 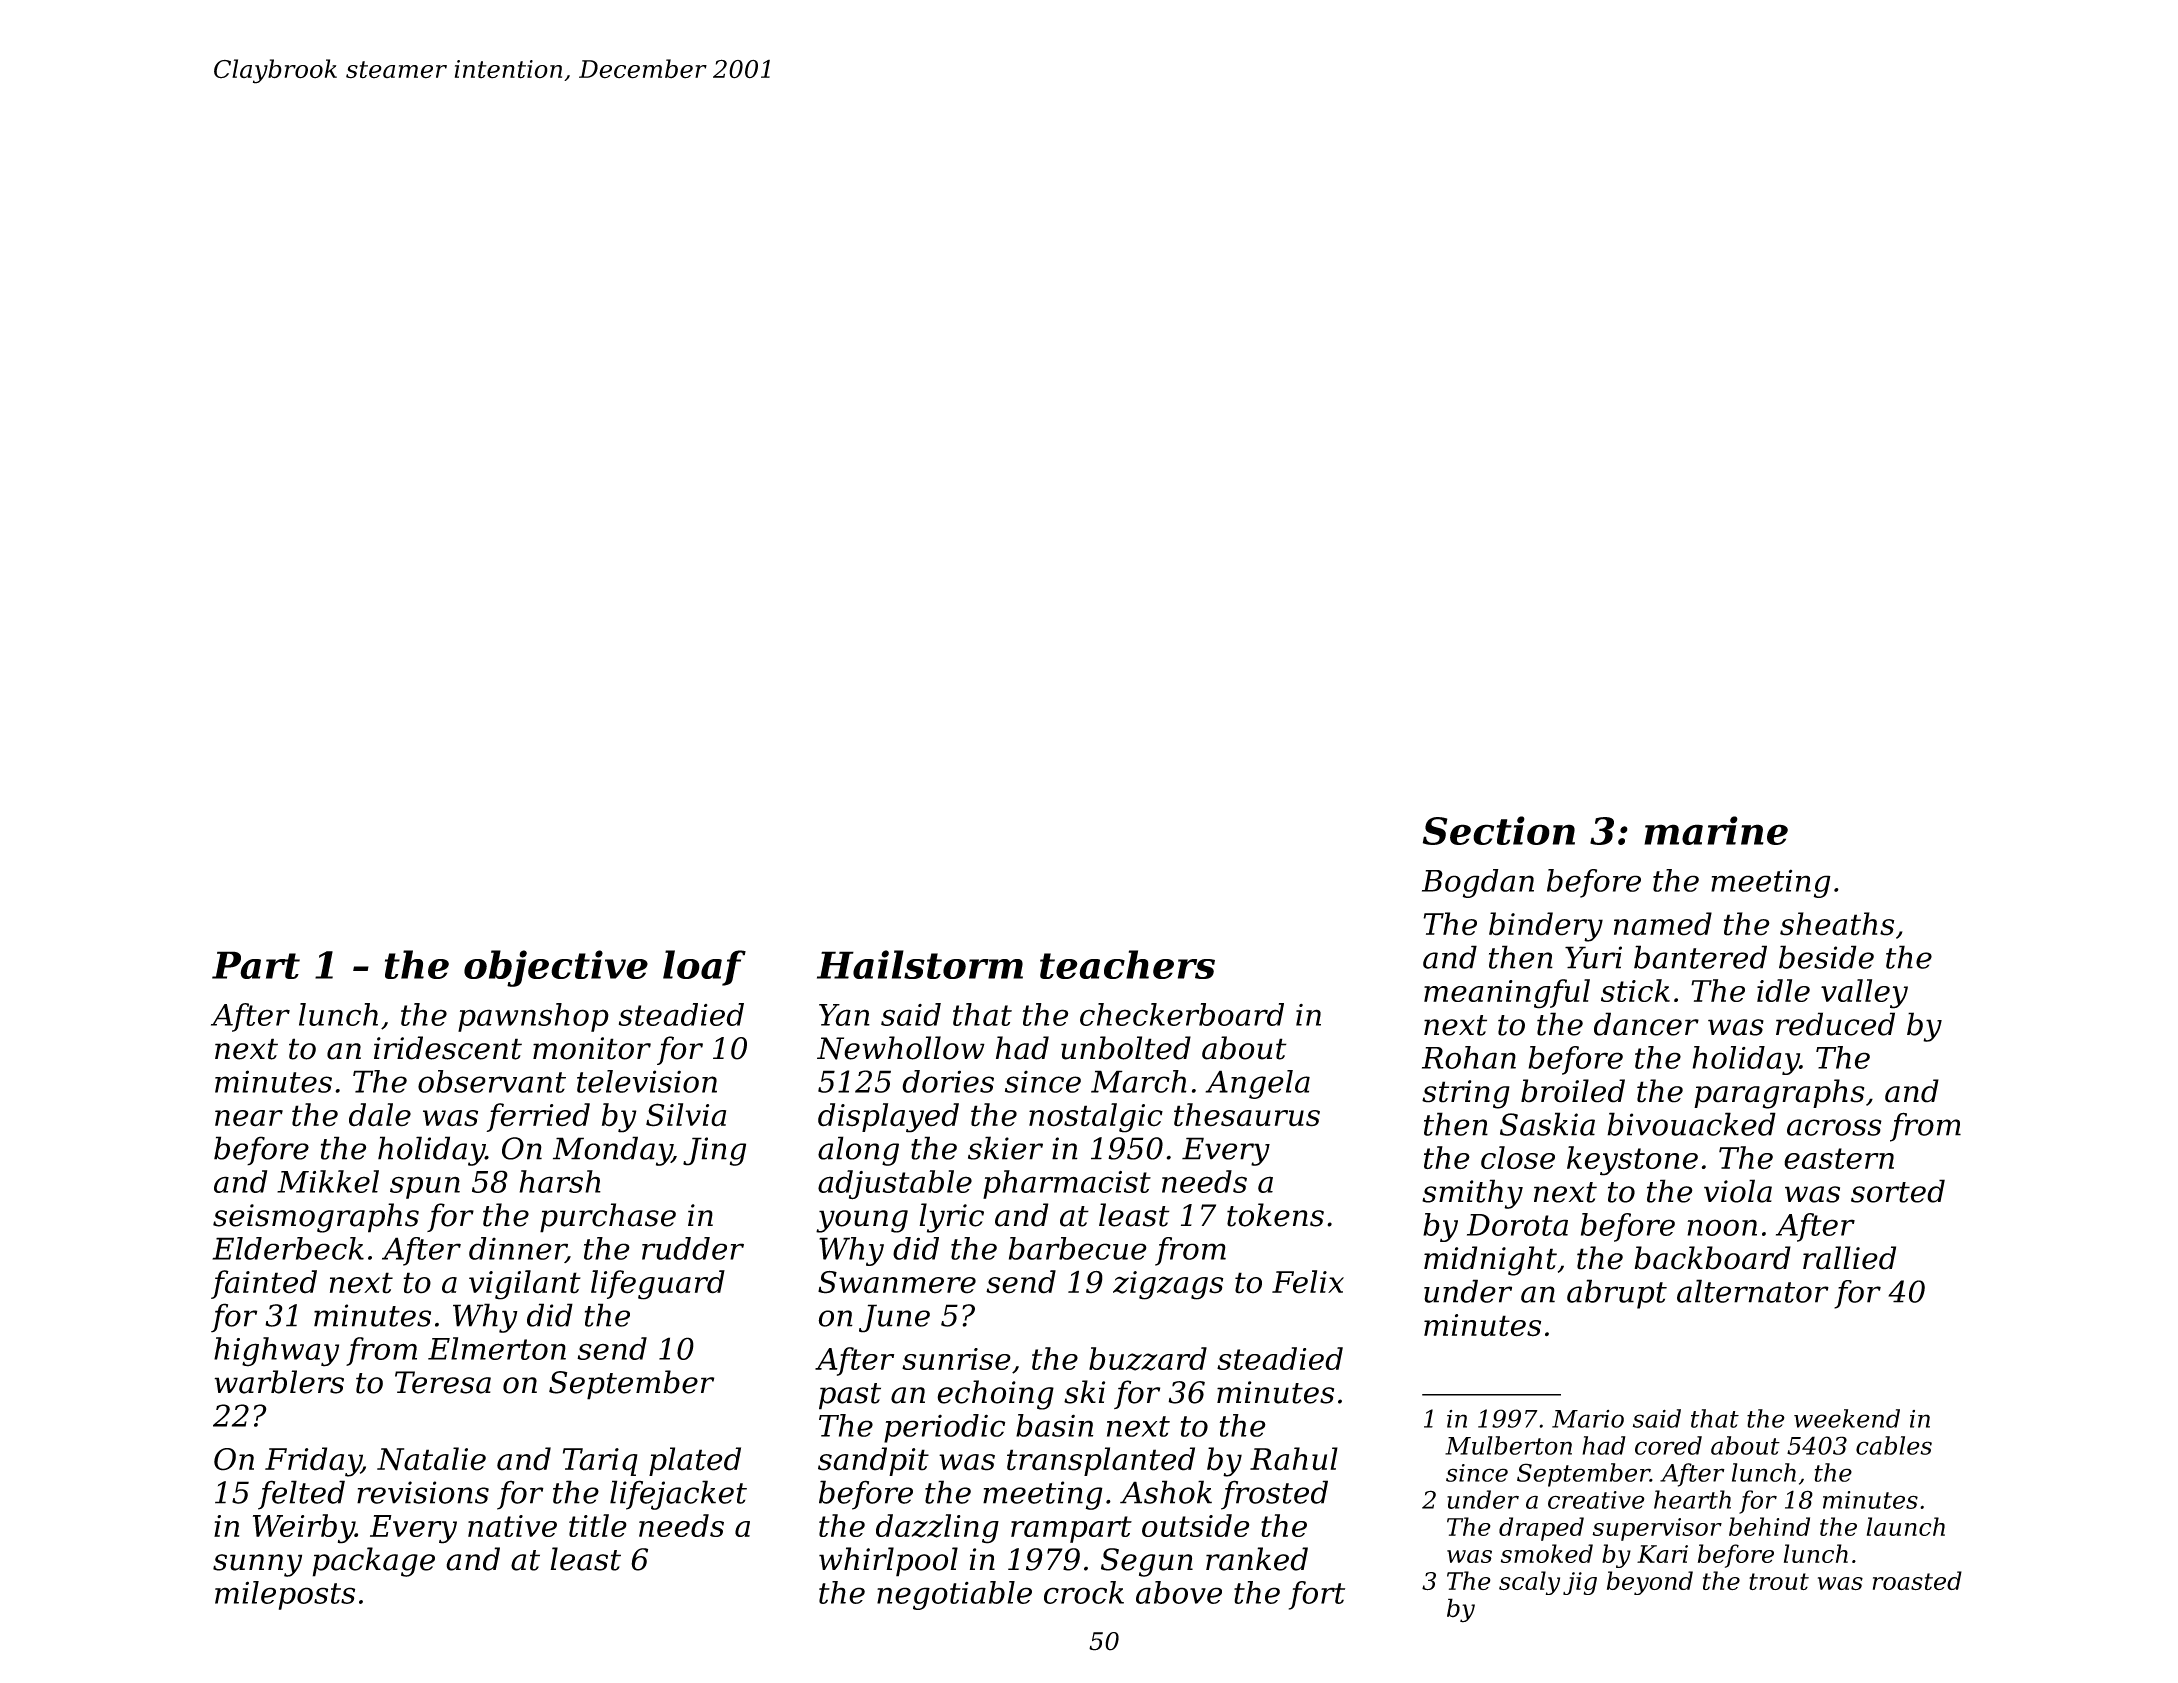 I want to click on bindery, so click(x=1546, y=927).
